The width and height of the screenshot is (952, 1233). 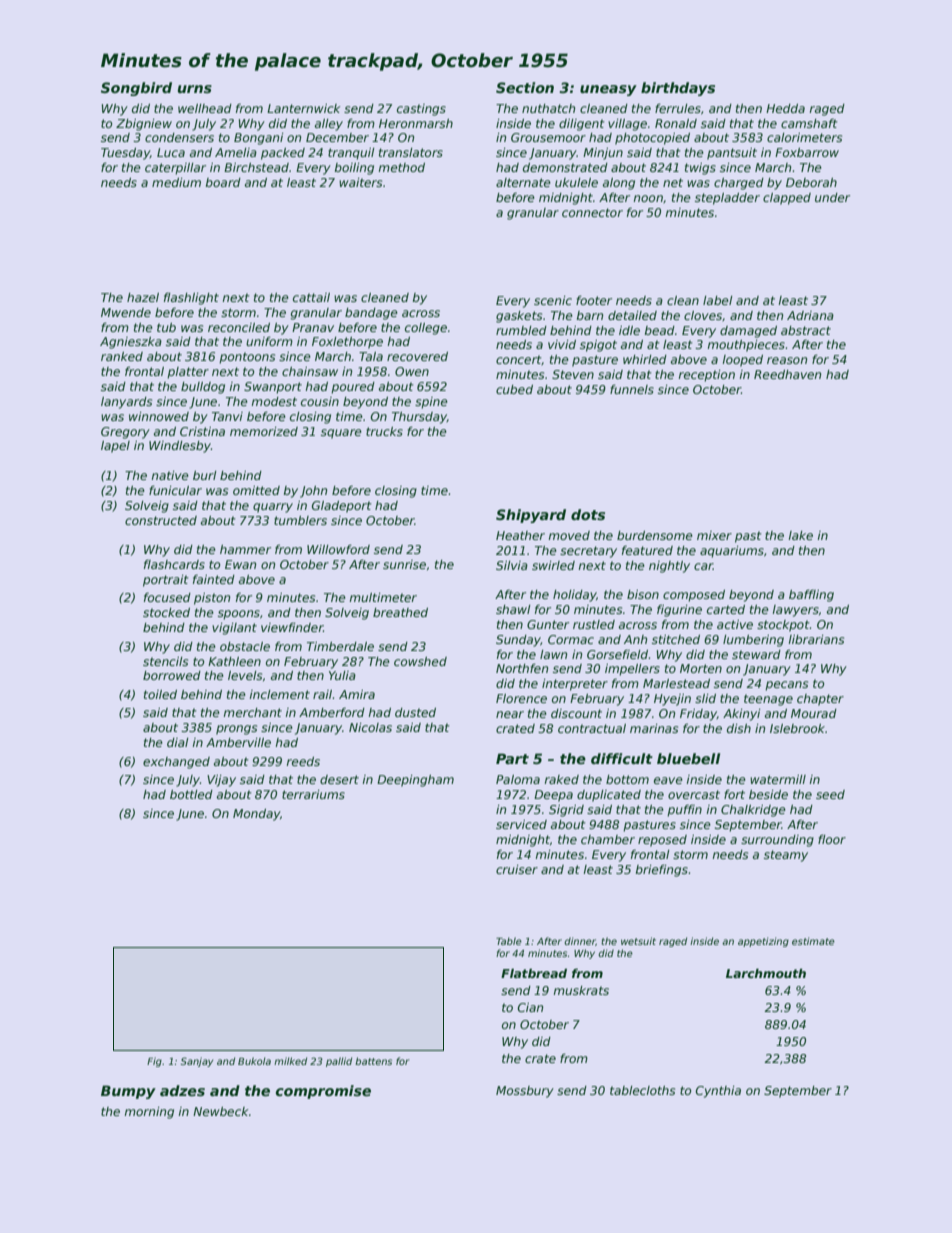 What do you see at coordinates (149, 1113) in the screenshot?
I see `morning` at bounding box center [149, 1113].
